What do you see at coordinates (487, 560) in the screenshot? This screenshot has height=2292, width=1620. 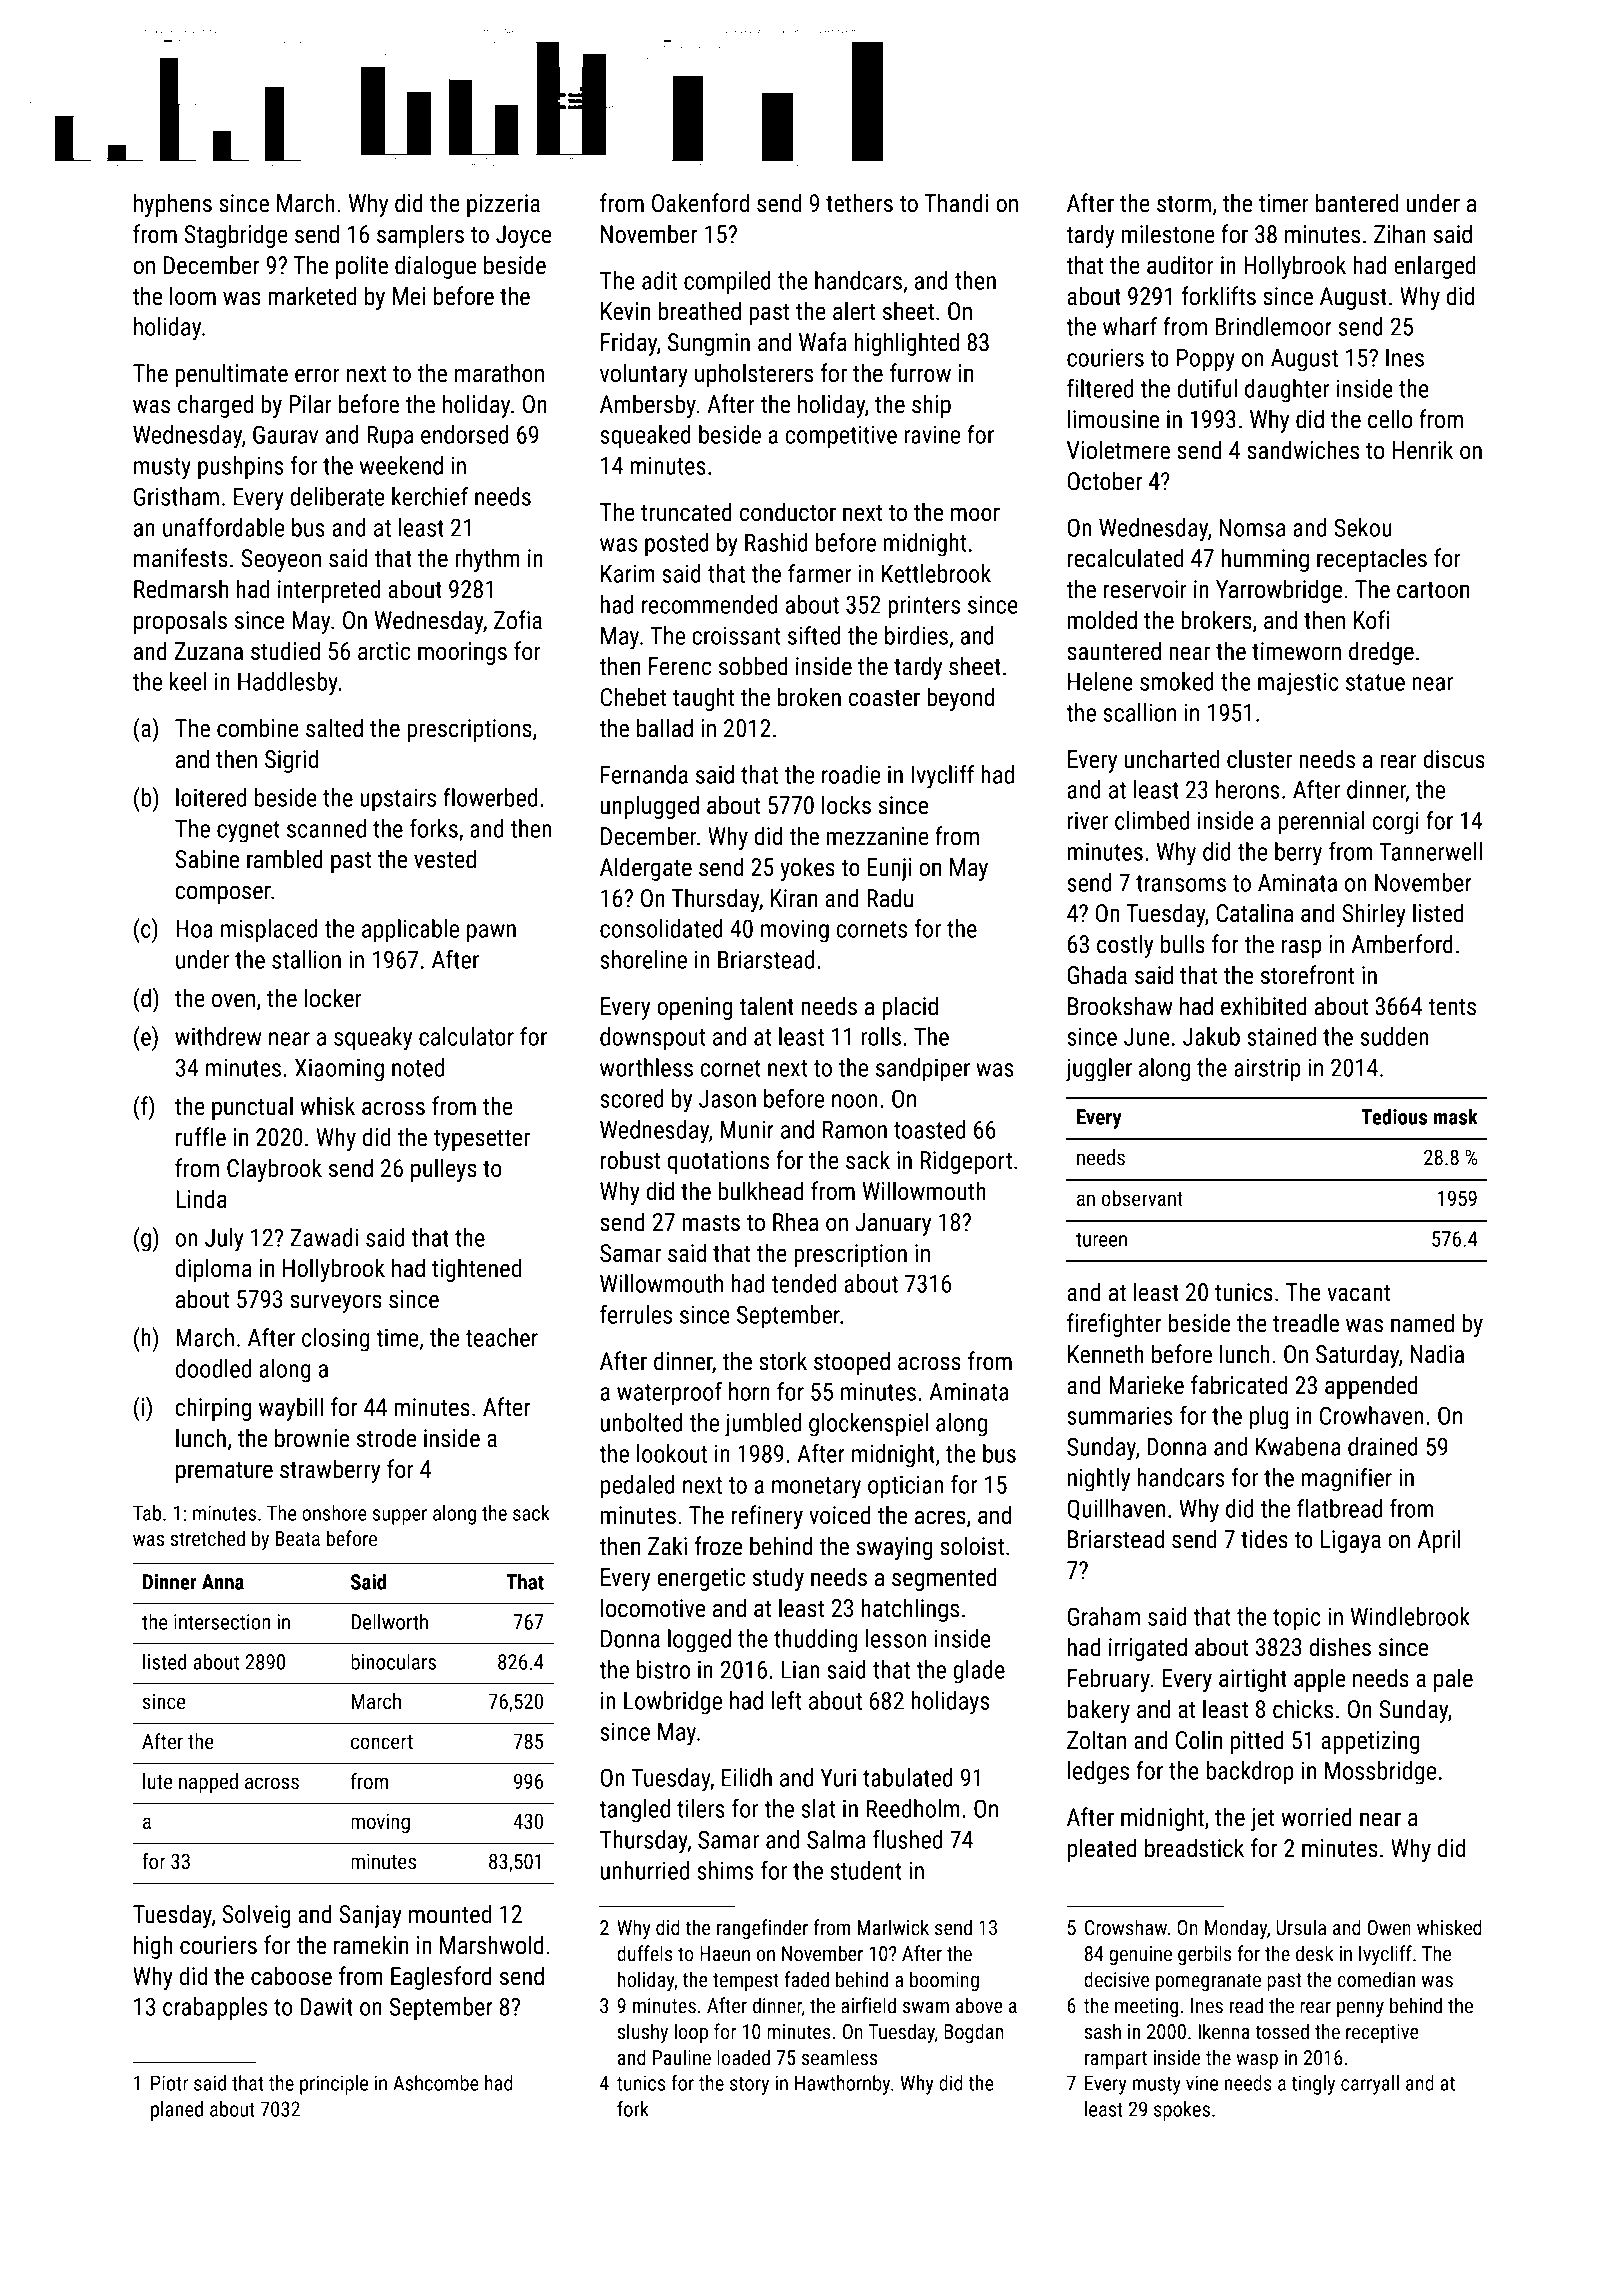 I see `rhythm` at bounding box center [487, 560].
